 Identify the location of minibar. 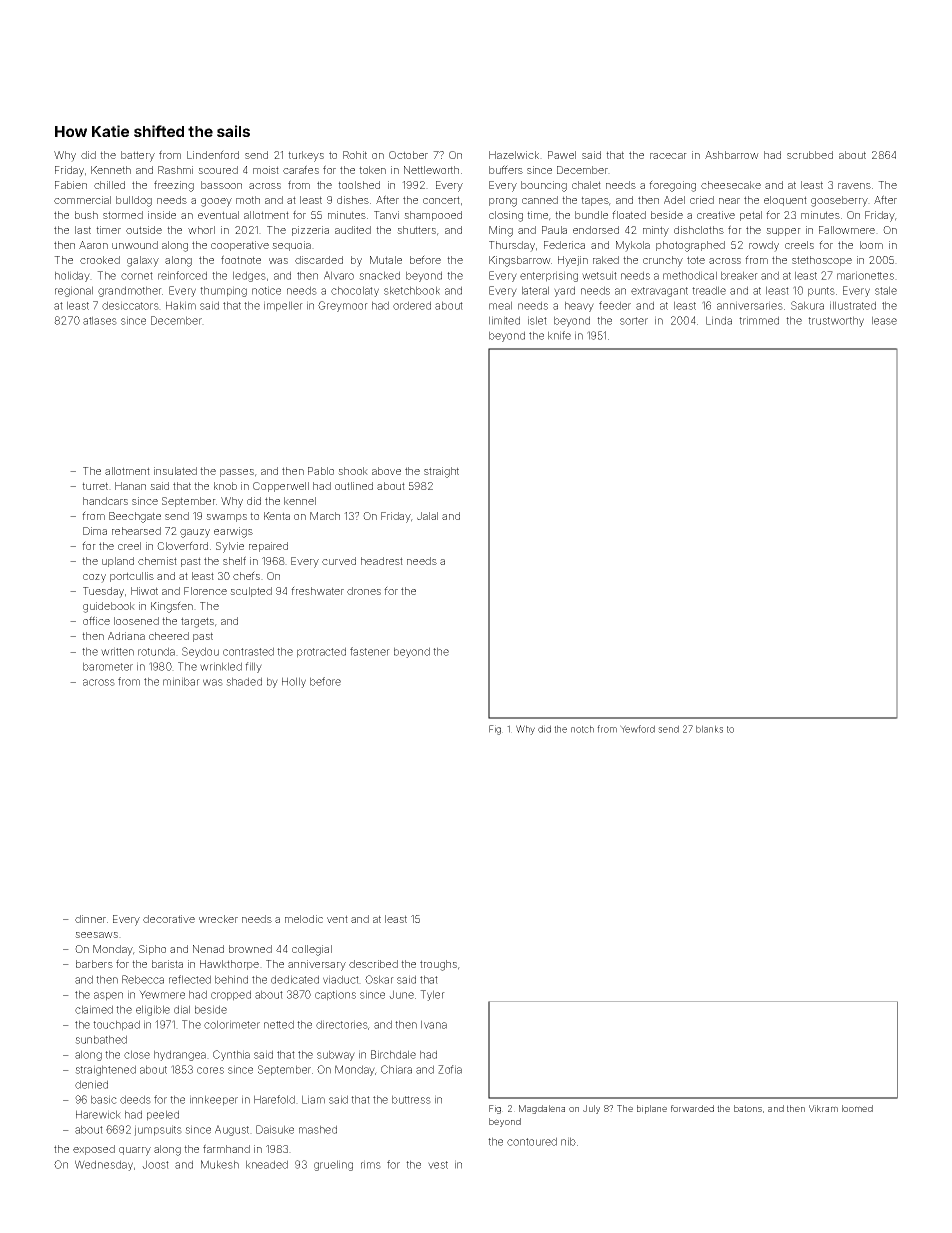
(181, 681).
